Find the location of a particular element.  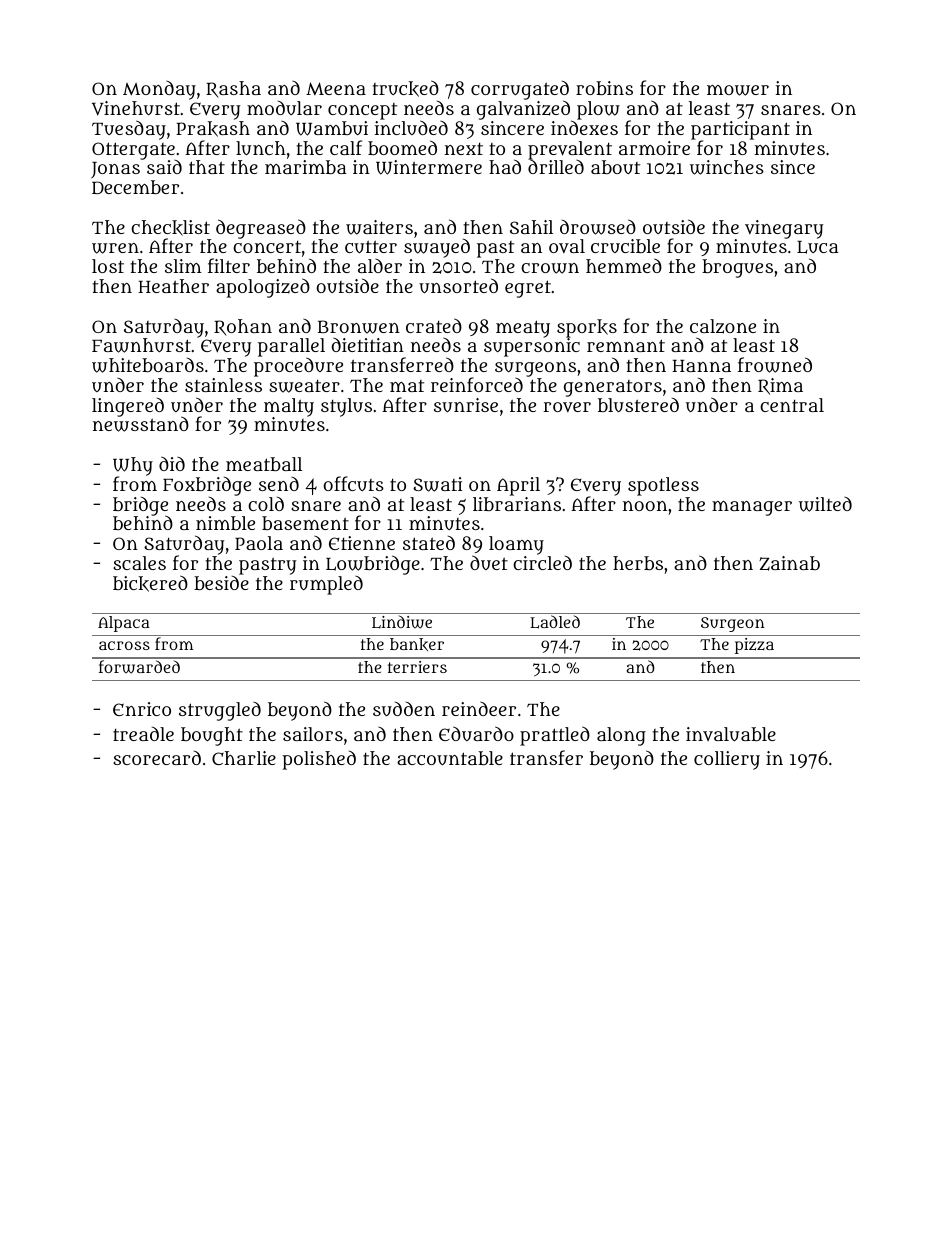

galvanized is located at coordinates (524, 111).
